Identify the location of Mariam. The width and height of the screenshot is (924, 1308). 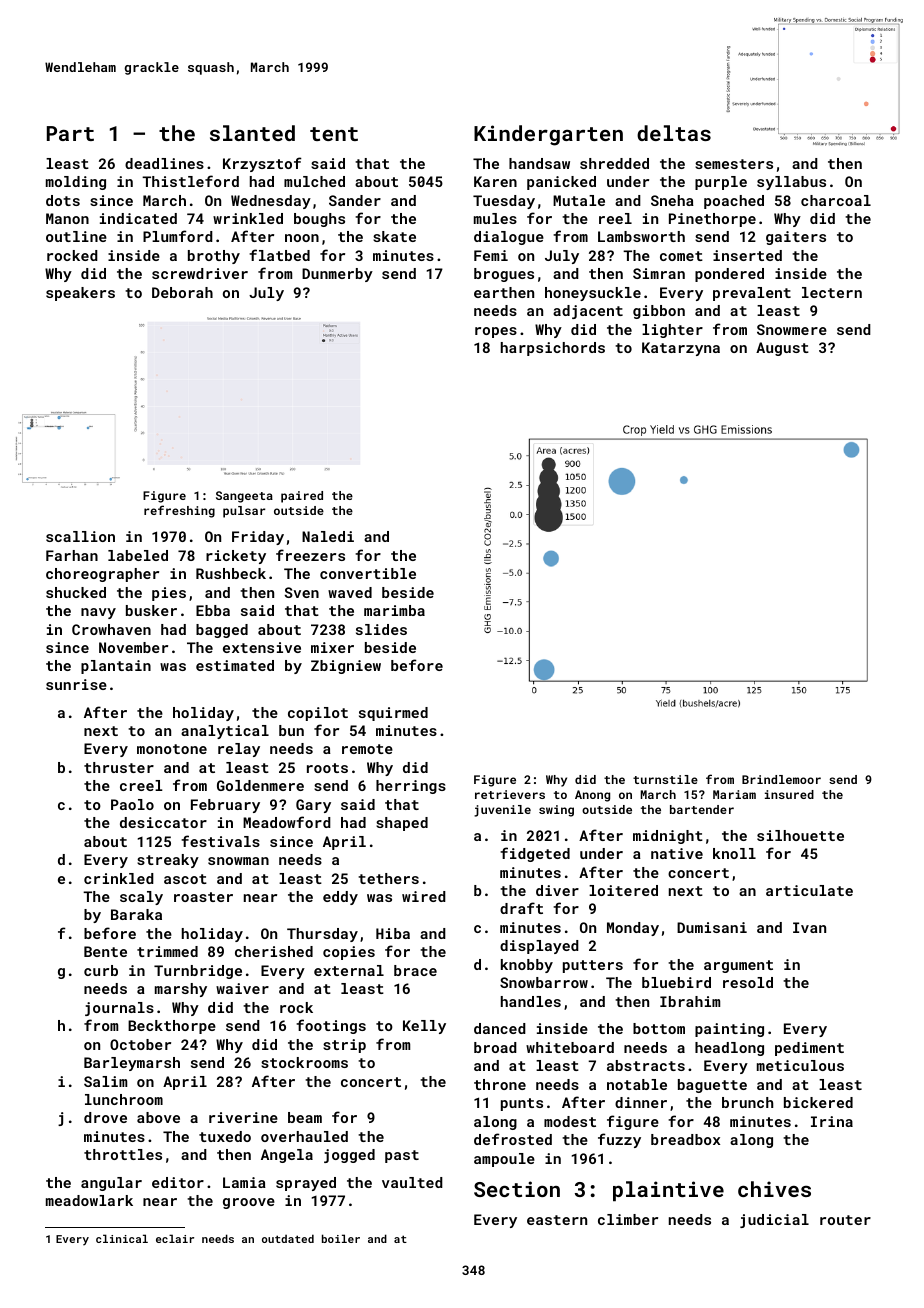
(734, 794).
